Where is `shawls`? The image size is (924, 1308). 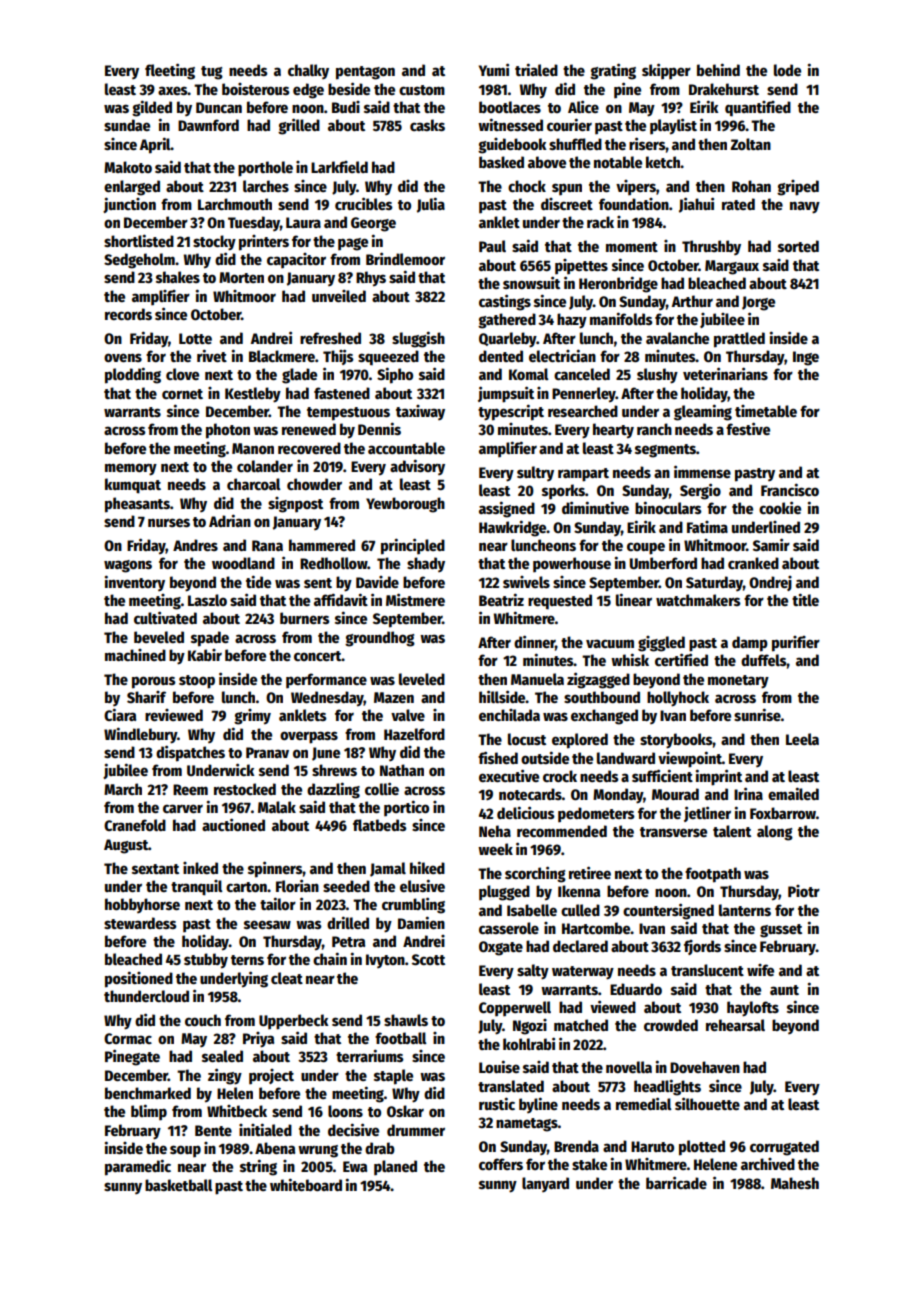
shawls is located at coordinates (406, 1020).
